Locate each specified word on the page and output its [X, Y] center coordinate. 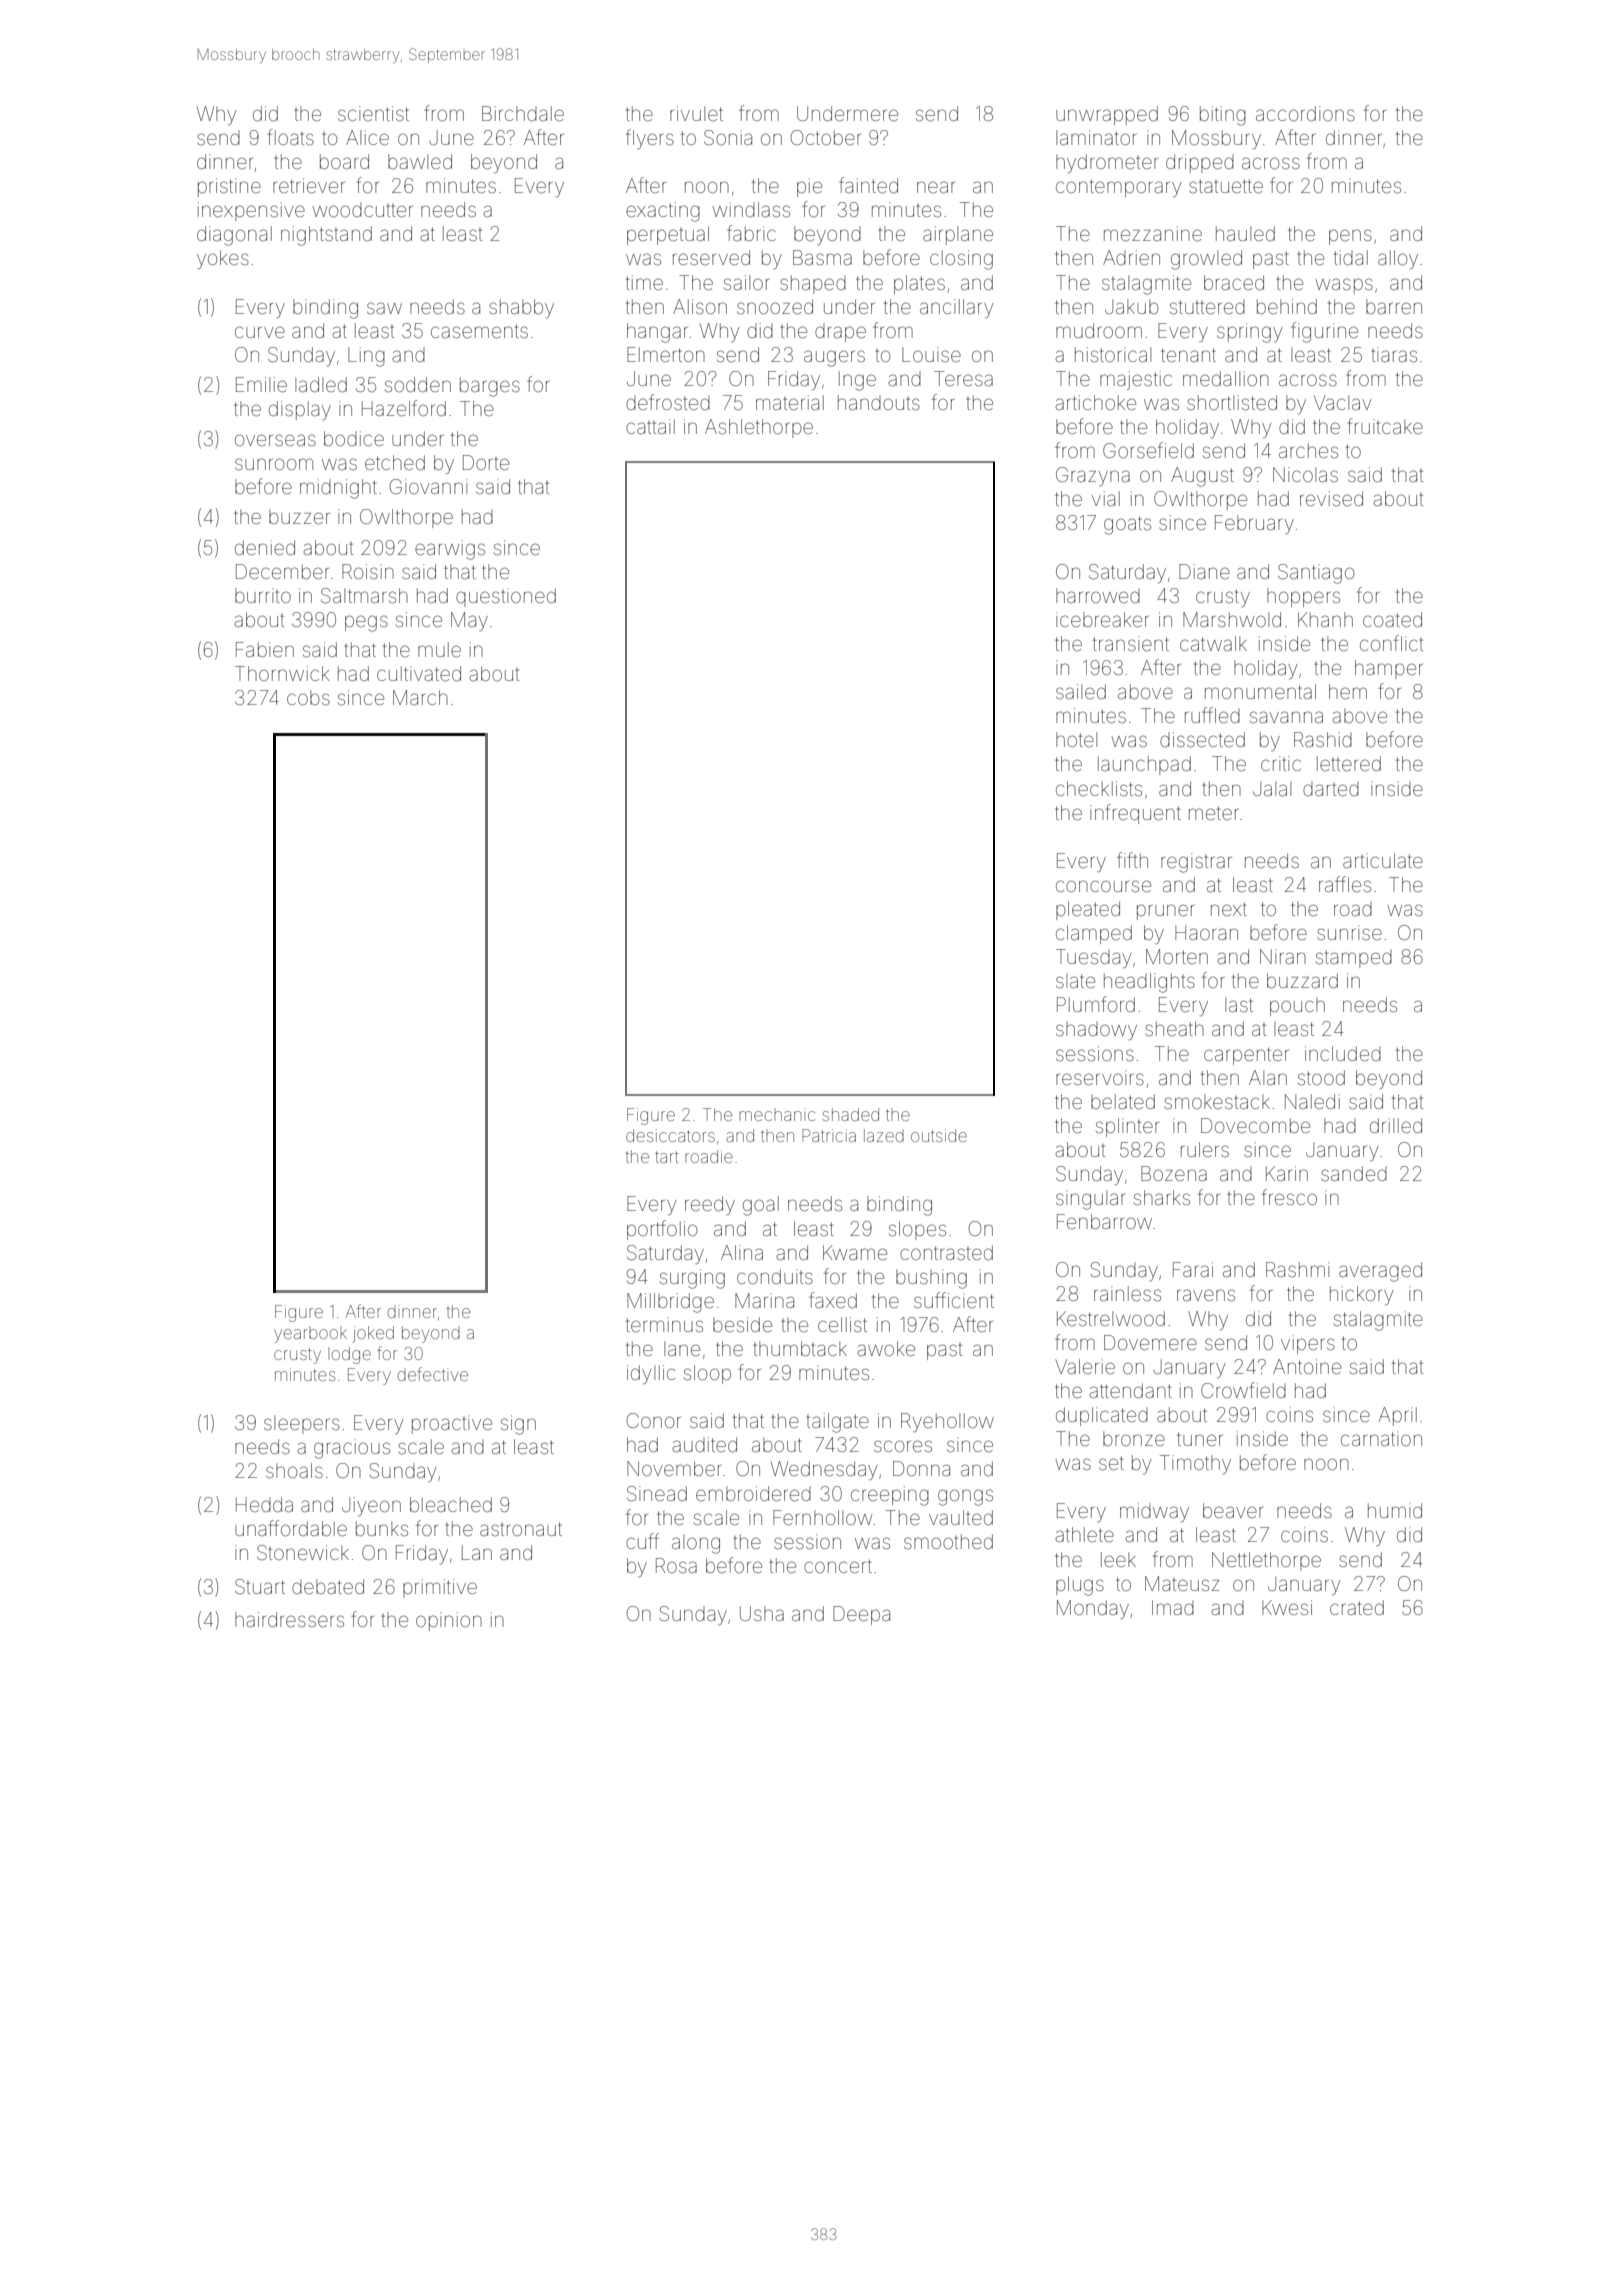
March [420, 697]
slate [1075, 980]
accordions [1305, 113]
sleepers [302, 1424]
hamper [1389, 669]
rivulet [696, 113]
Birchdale [523, 113]
